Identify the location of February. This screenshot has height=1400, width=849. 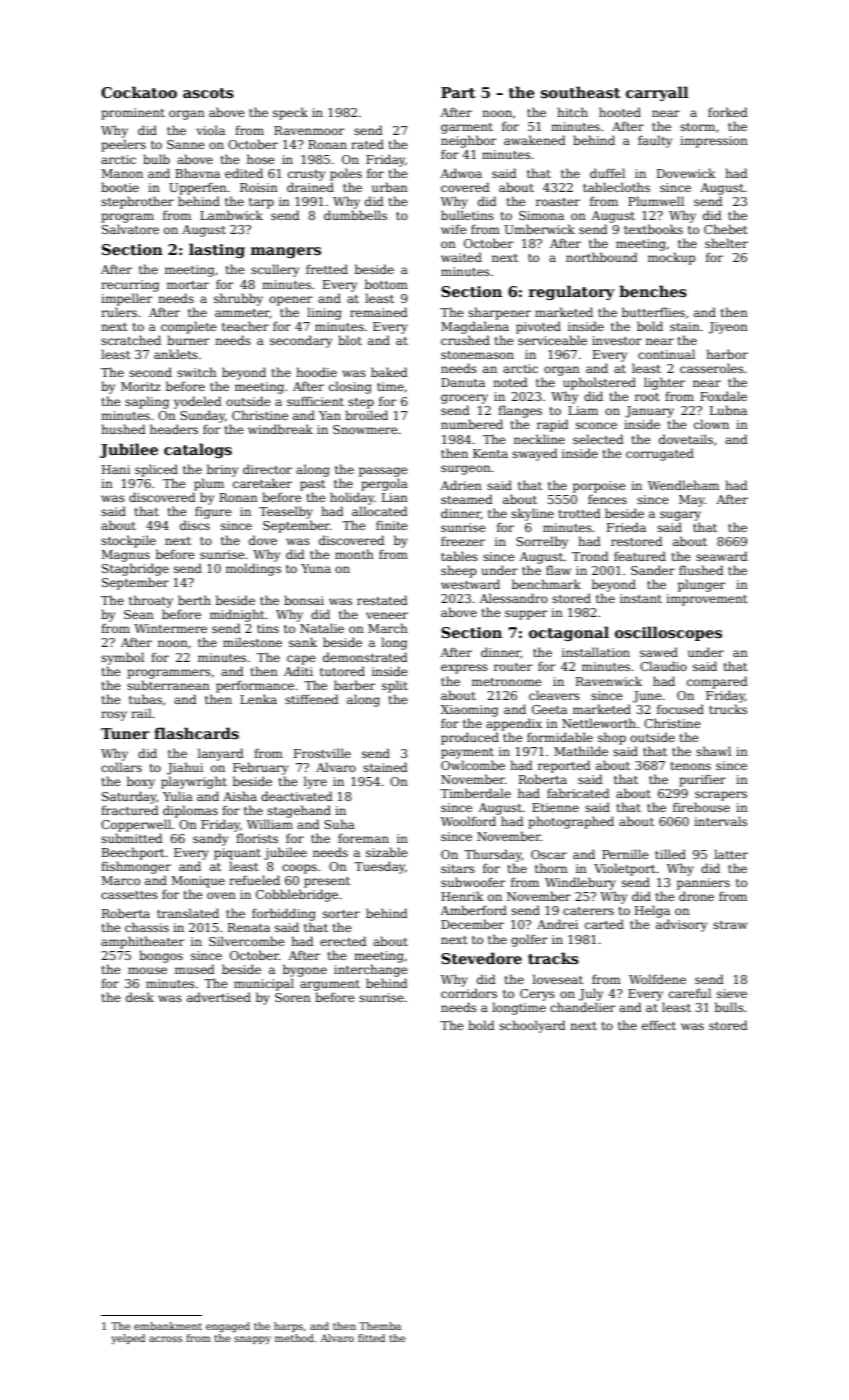
(260, 768).
